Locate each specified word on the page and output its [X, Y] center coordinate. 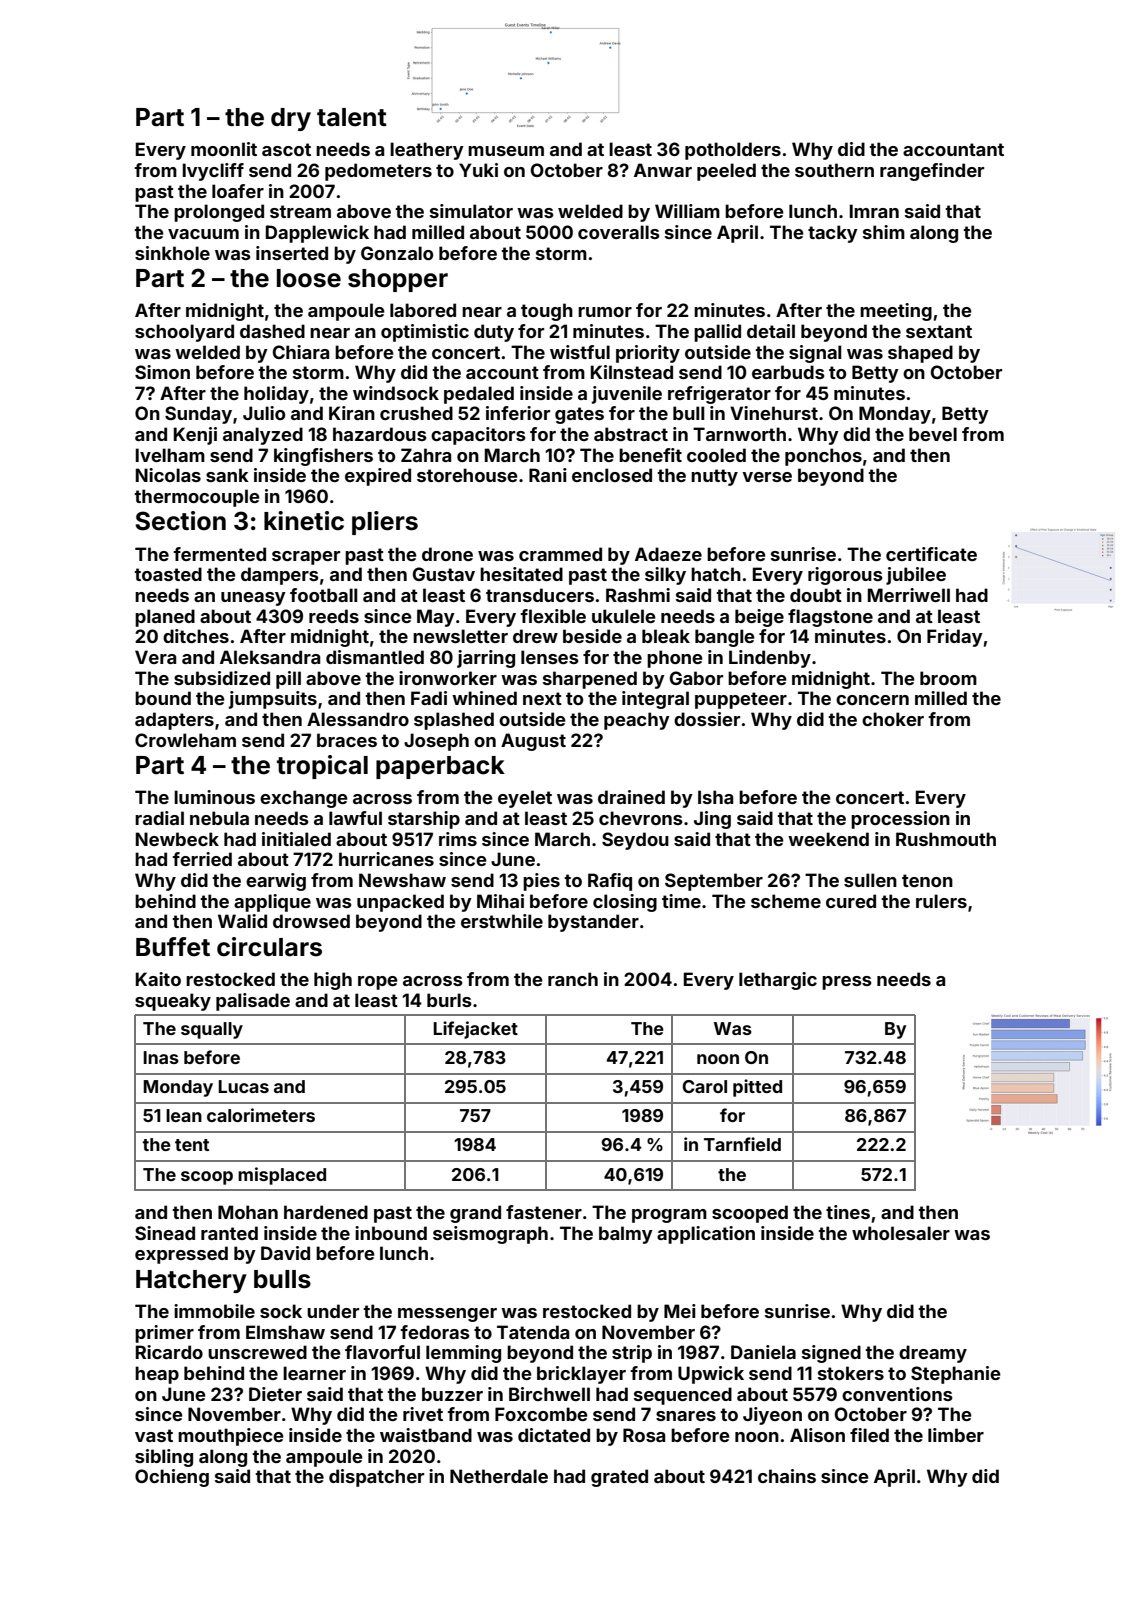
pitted [757, 1088]
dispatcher [376, 1478]
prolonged [219, 213]
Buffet [173, 947]
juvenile [627, 395]
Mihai [500, 901]
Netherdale [499, 1476]
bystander [593, 923]
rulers [941, 901]
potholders [733, 151]
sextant [939, 331]
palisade [253, 1002]
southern [834, 170]
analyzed [263, 436]
